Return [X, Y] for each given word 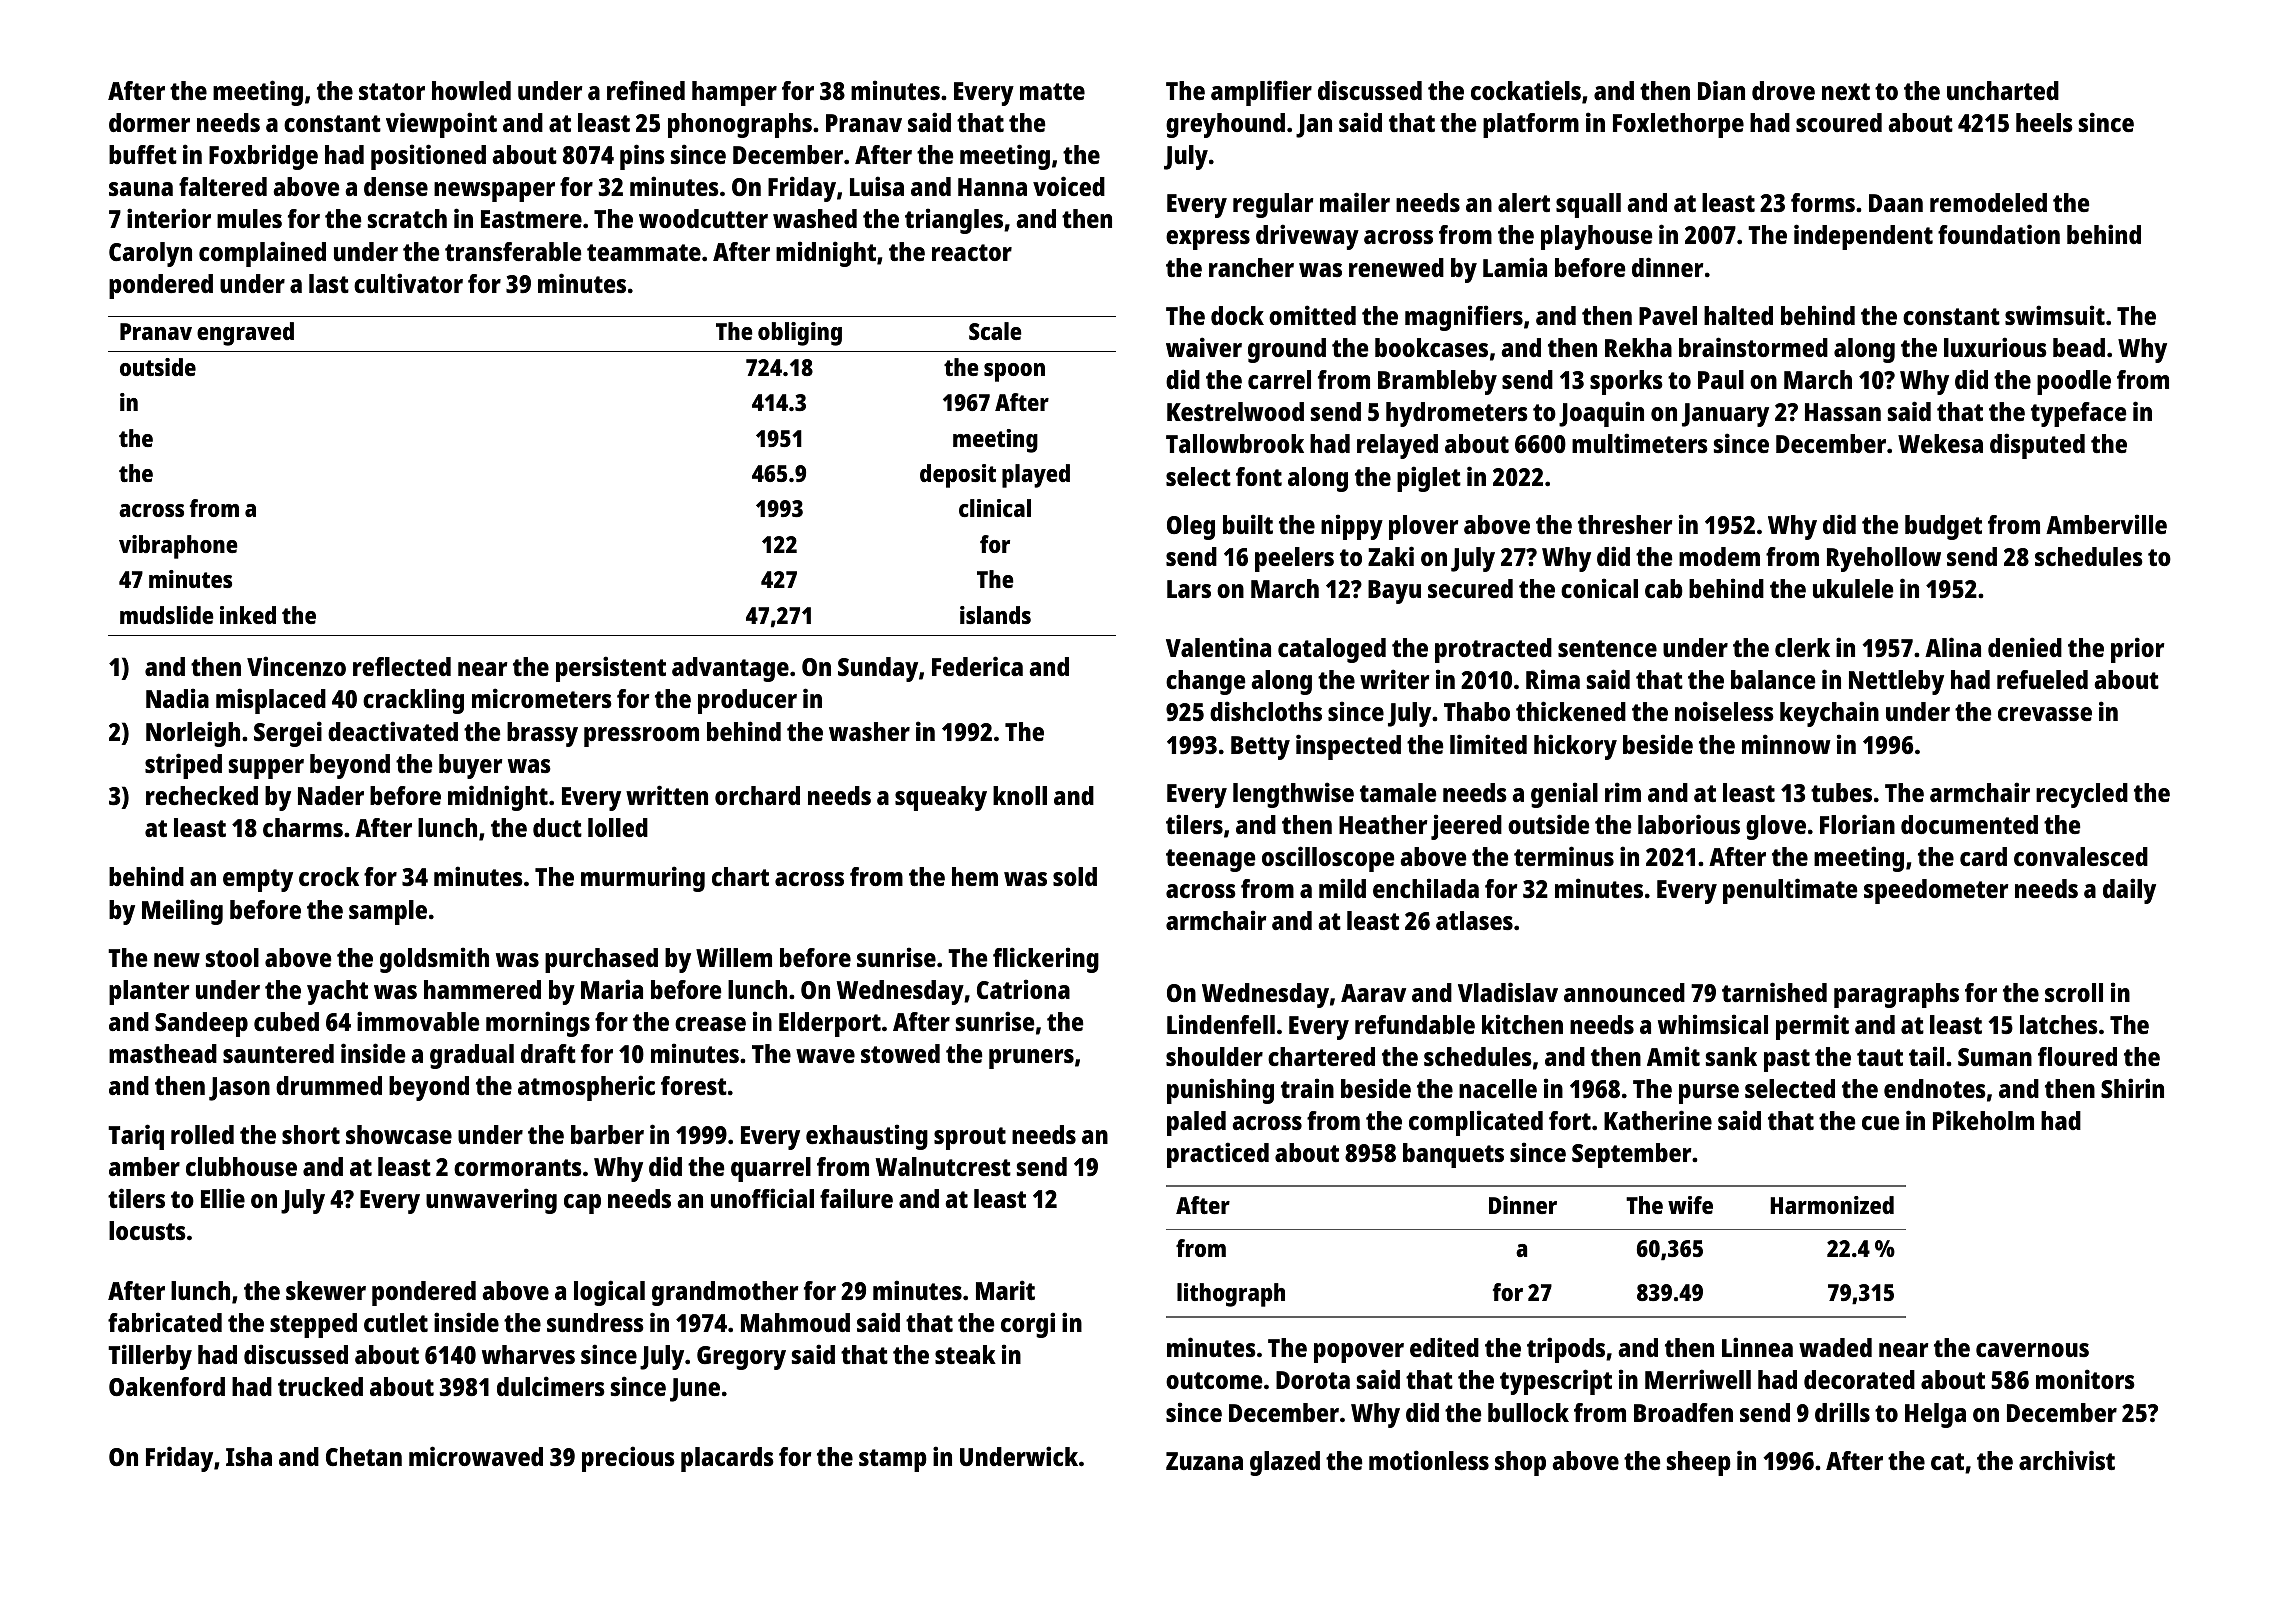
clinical [995, 508]
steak [965, 1354]
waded [1835, 1347]
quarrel [771, 1169]
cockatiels [1526, 90]
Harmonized [1832, 1205]
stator [392, 91]
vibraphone [178, 547]
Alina [1953, 647]
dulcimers [551, 1386]
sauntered [278, 1053]
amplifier [1261, 93]
